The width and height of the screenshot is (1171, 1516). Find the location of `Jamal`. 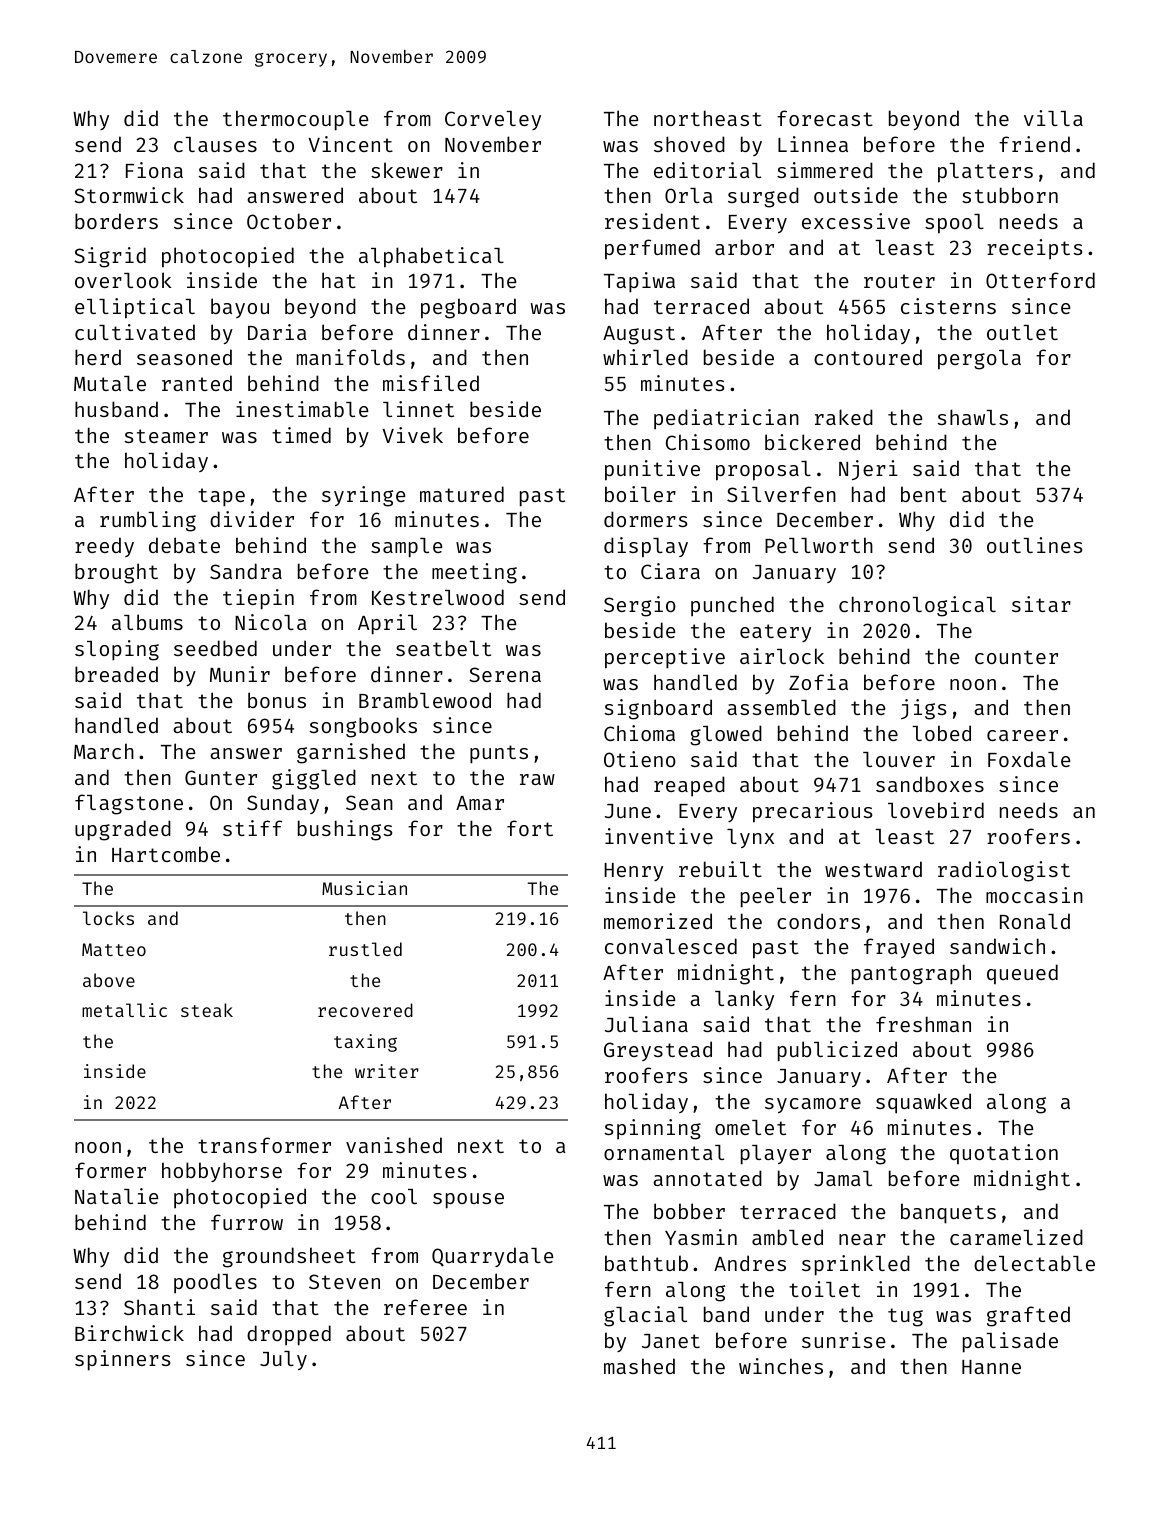

Jamal is located at coordinates (843, 1178).
